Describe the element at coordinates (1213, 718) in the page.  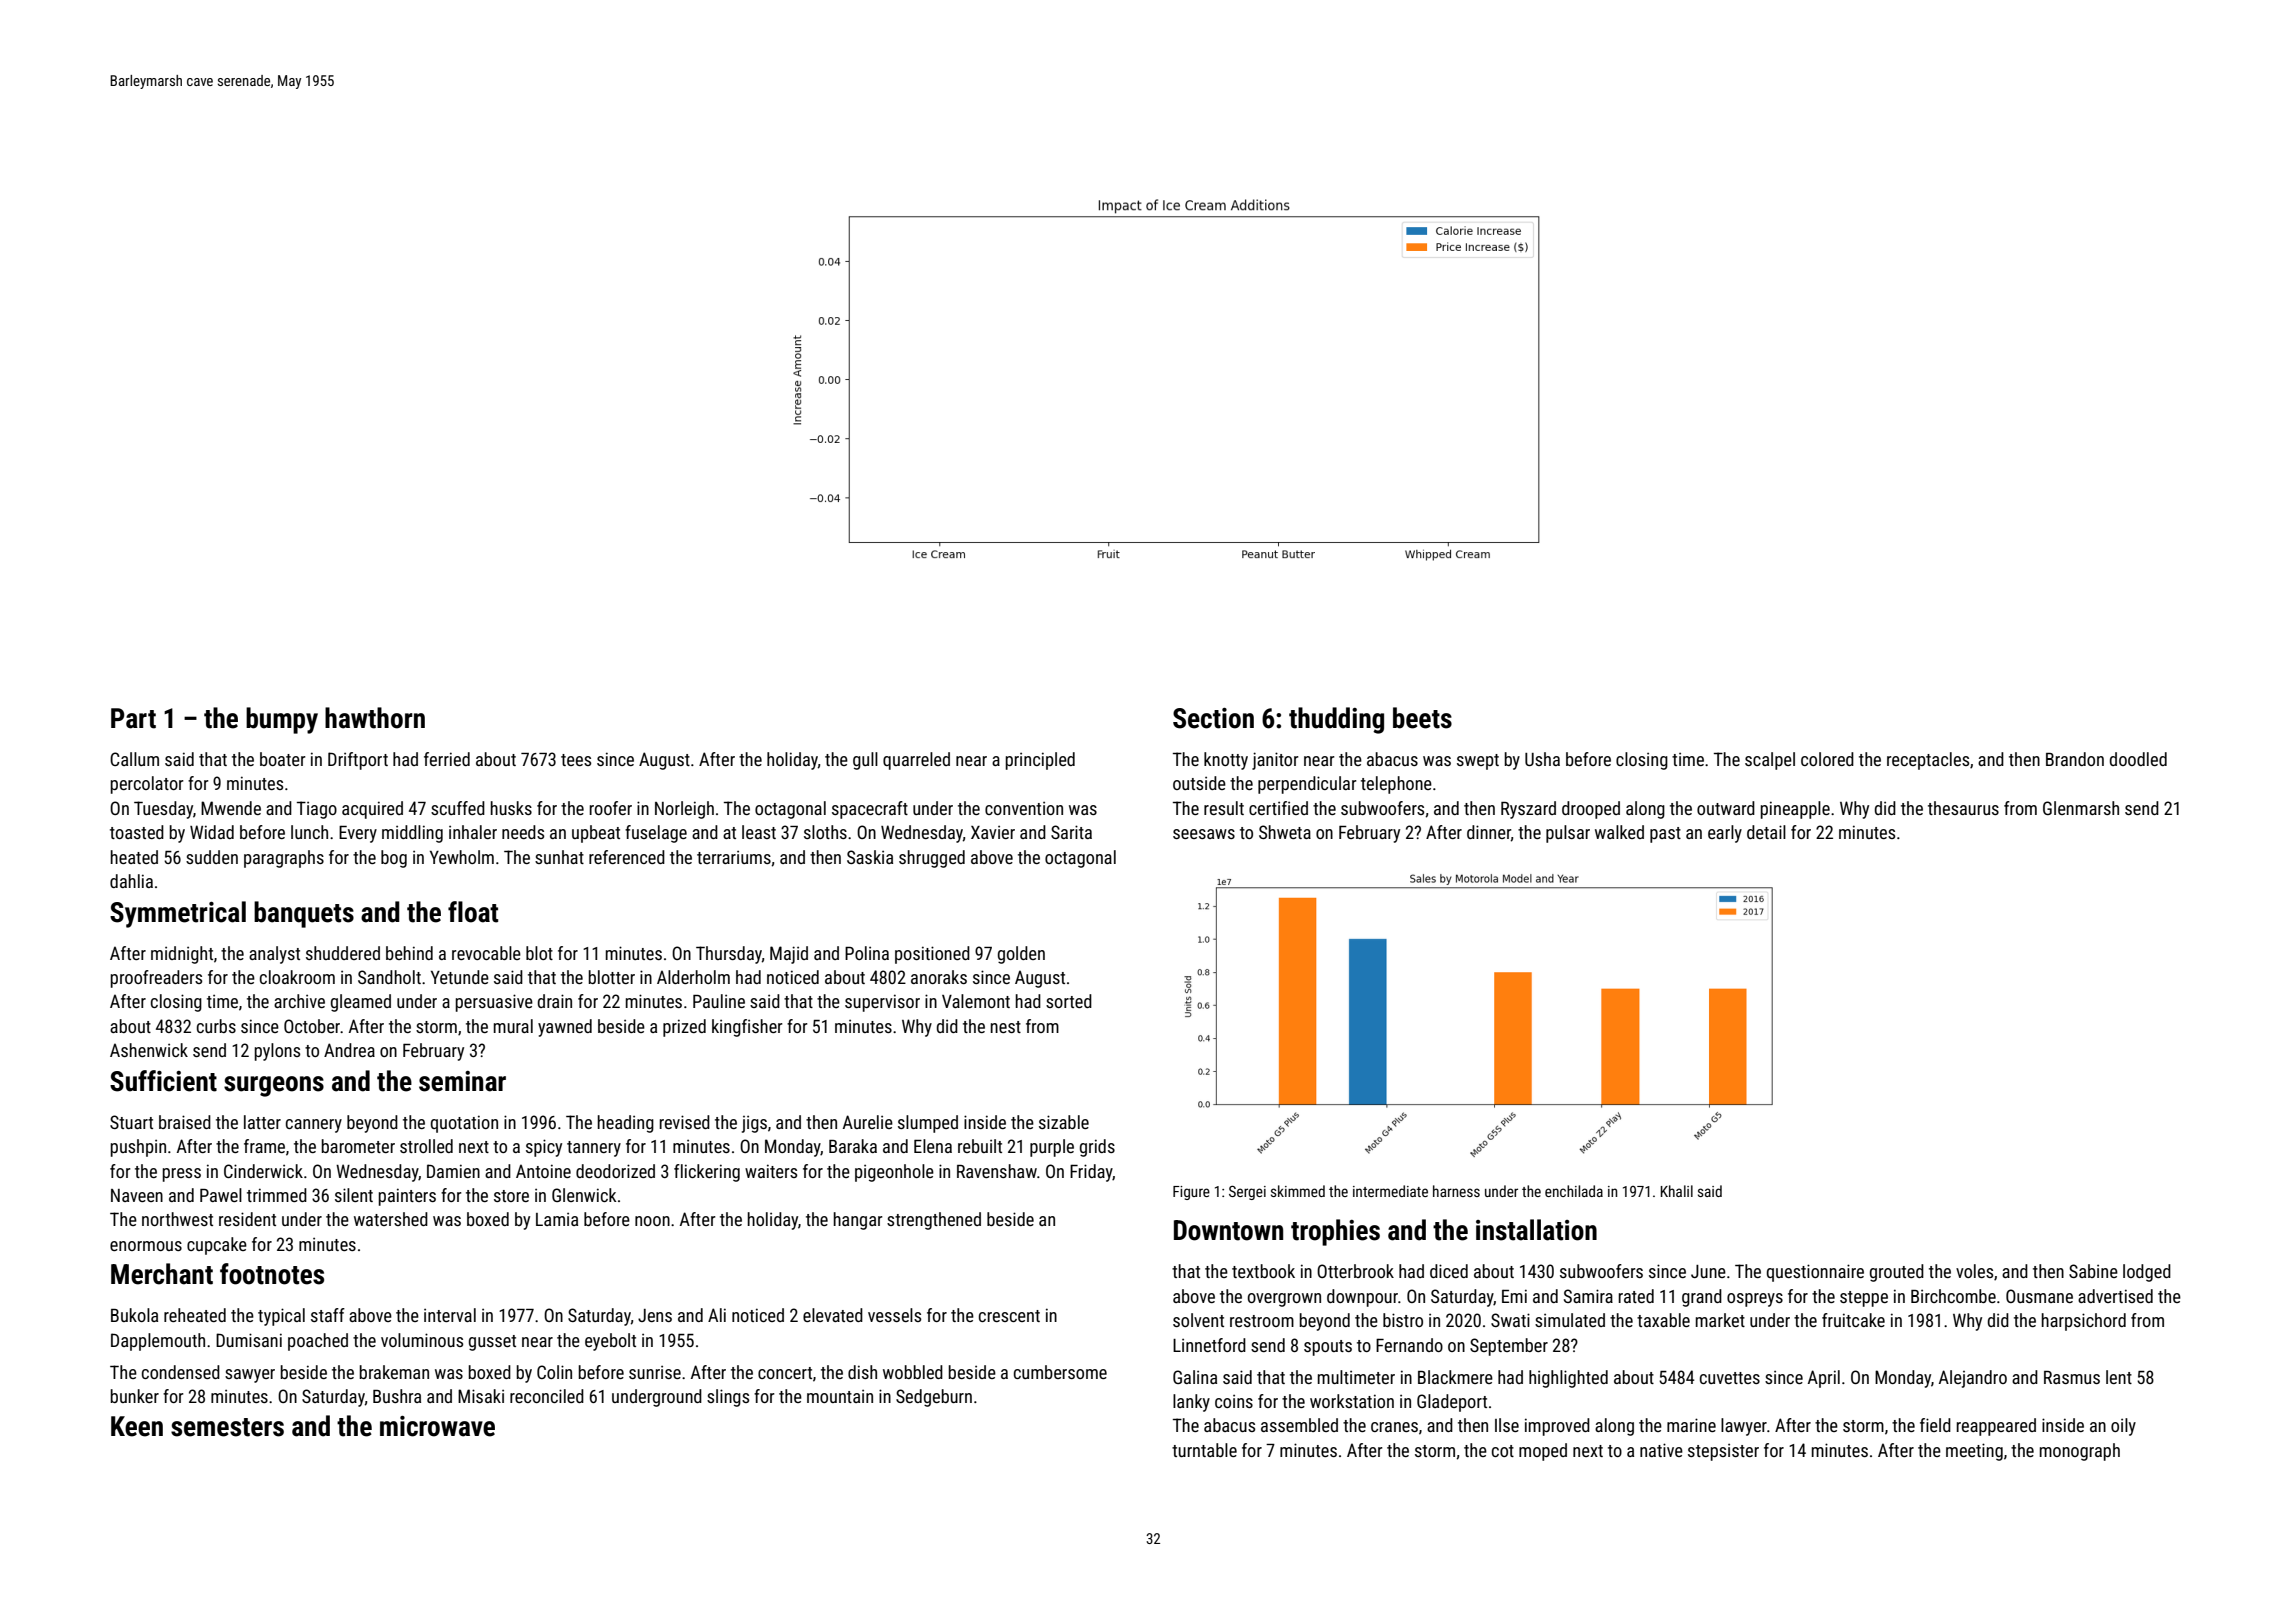
I see `Section` at that location.
